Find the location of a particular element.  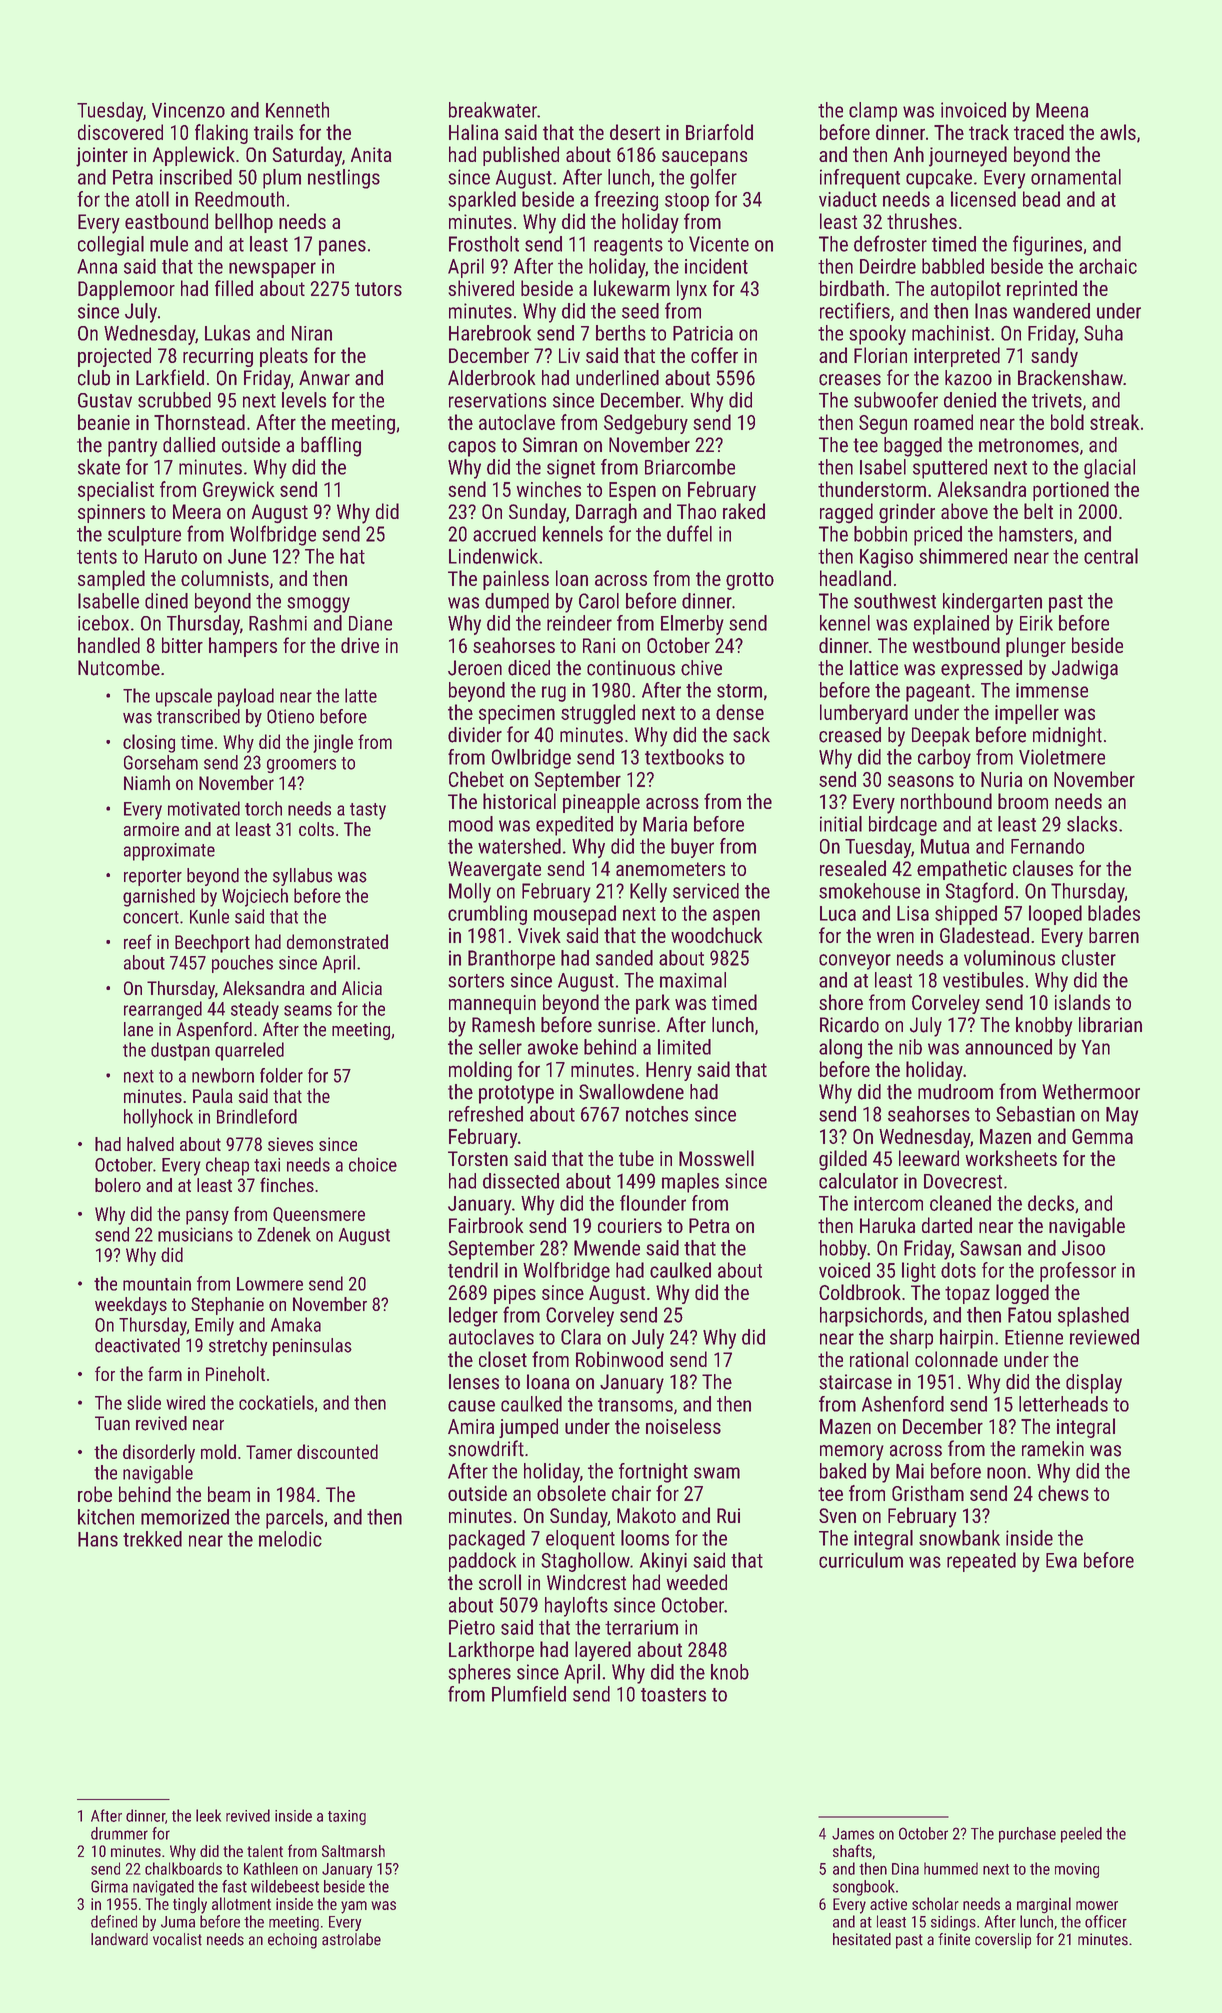

darted is located at coordinates (947, 1225).
